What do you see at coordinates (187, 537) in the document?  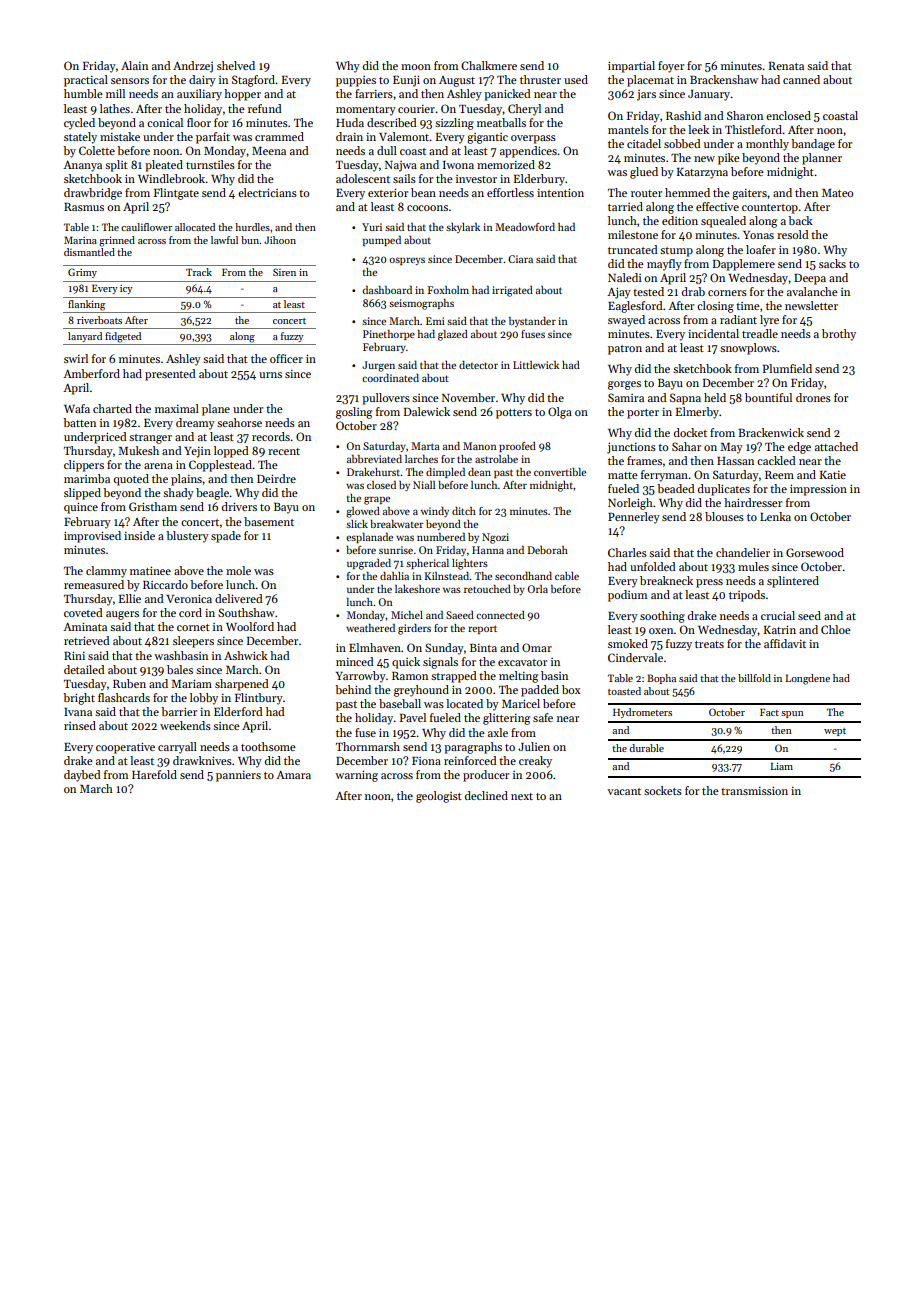 I see `blustery` at bounding box center [187, 537].
